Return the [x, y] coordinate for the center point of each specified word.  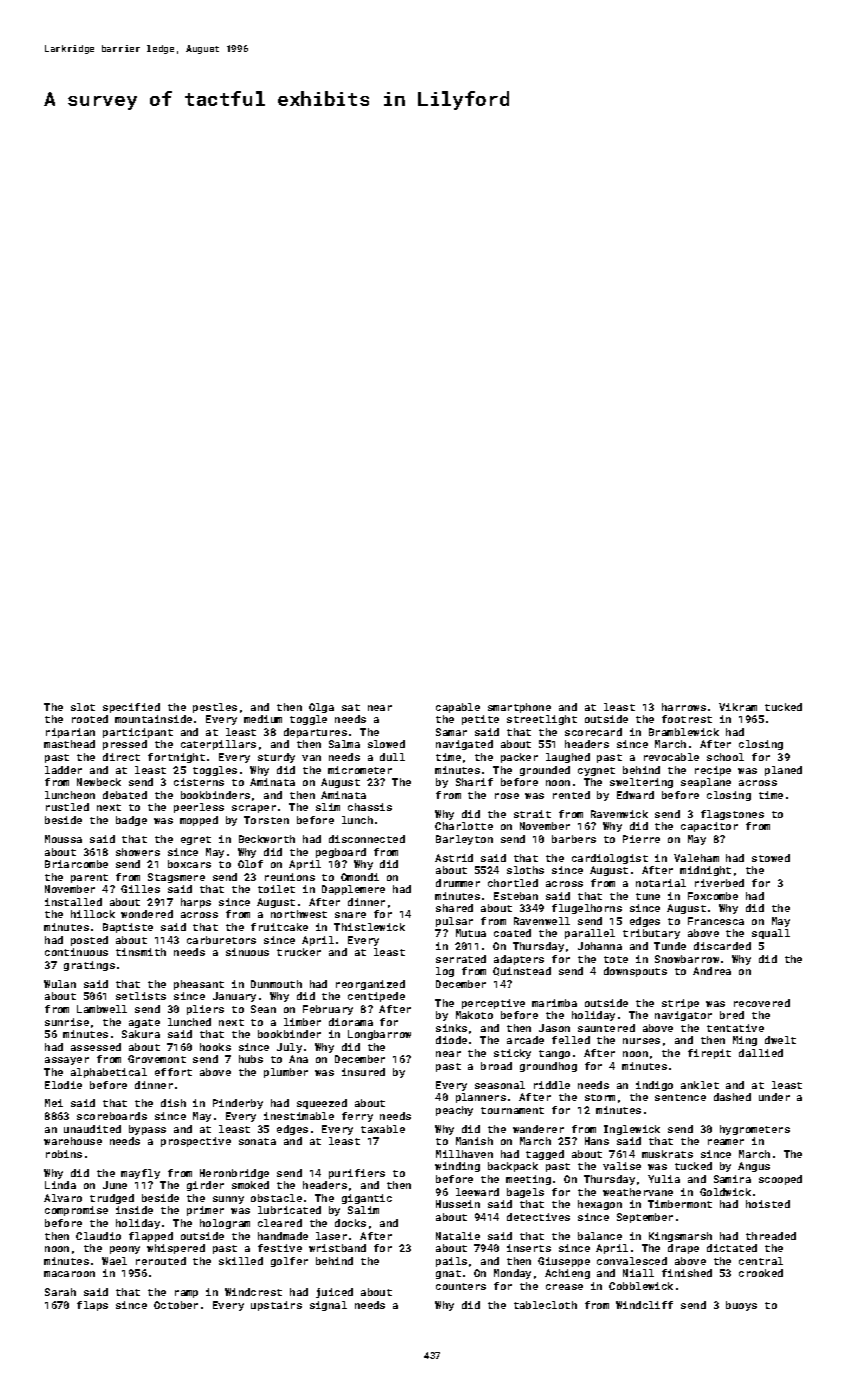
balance [600, 1236]
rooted [90, 719]
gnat [448, 1274]
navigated [464, 745]
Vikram [738, 707]
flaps [92, 1306]
